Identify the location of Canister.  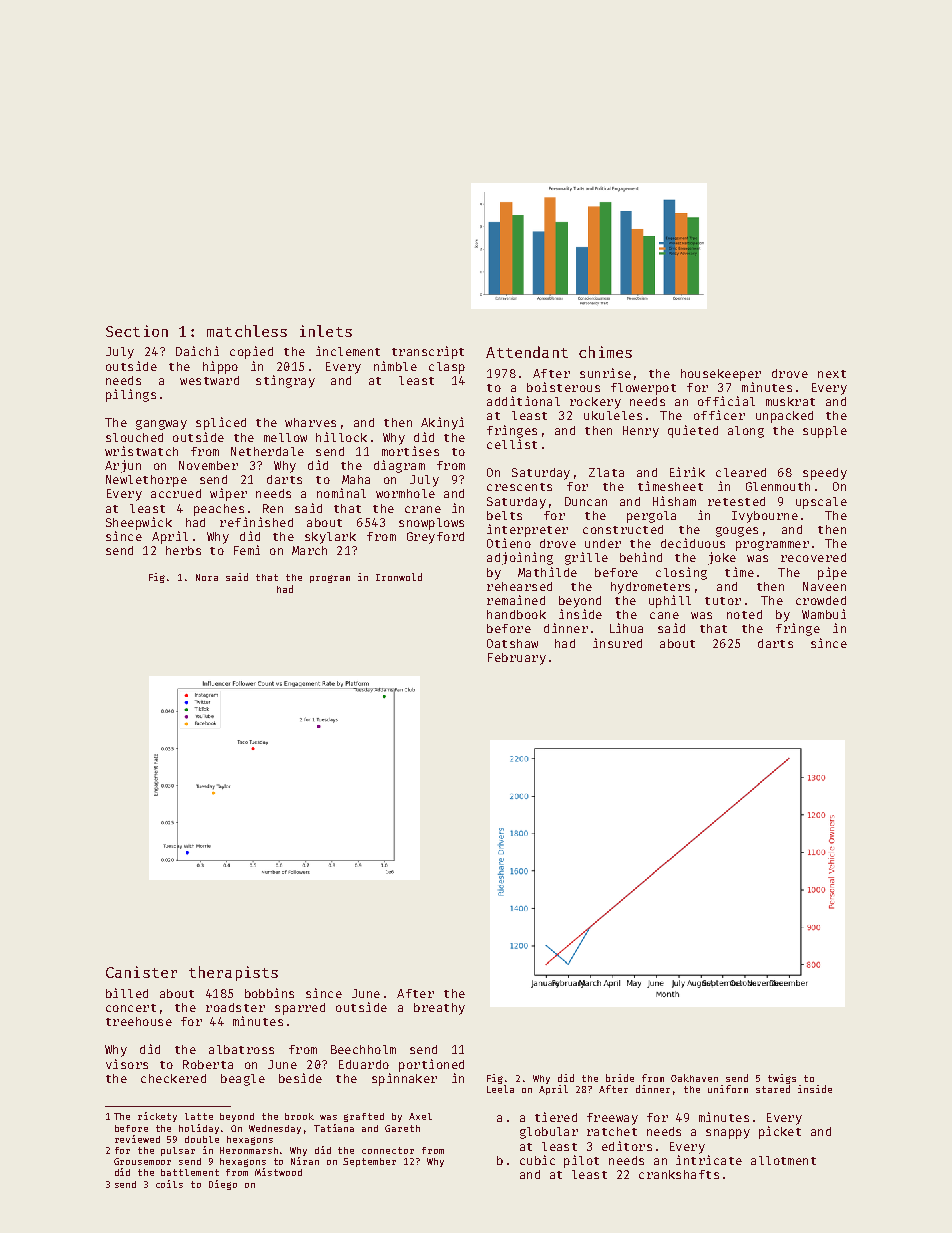
(141, 972).
